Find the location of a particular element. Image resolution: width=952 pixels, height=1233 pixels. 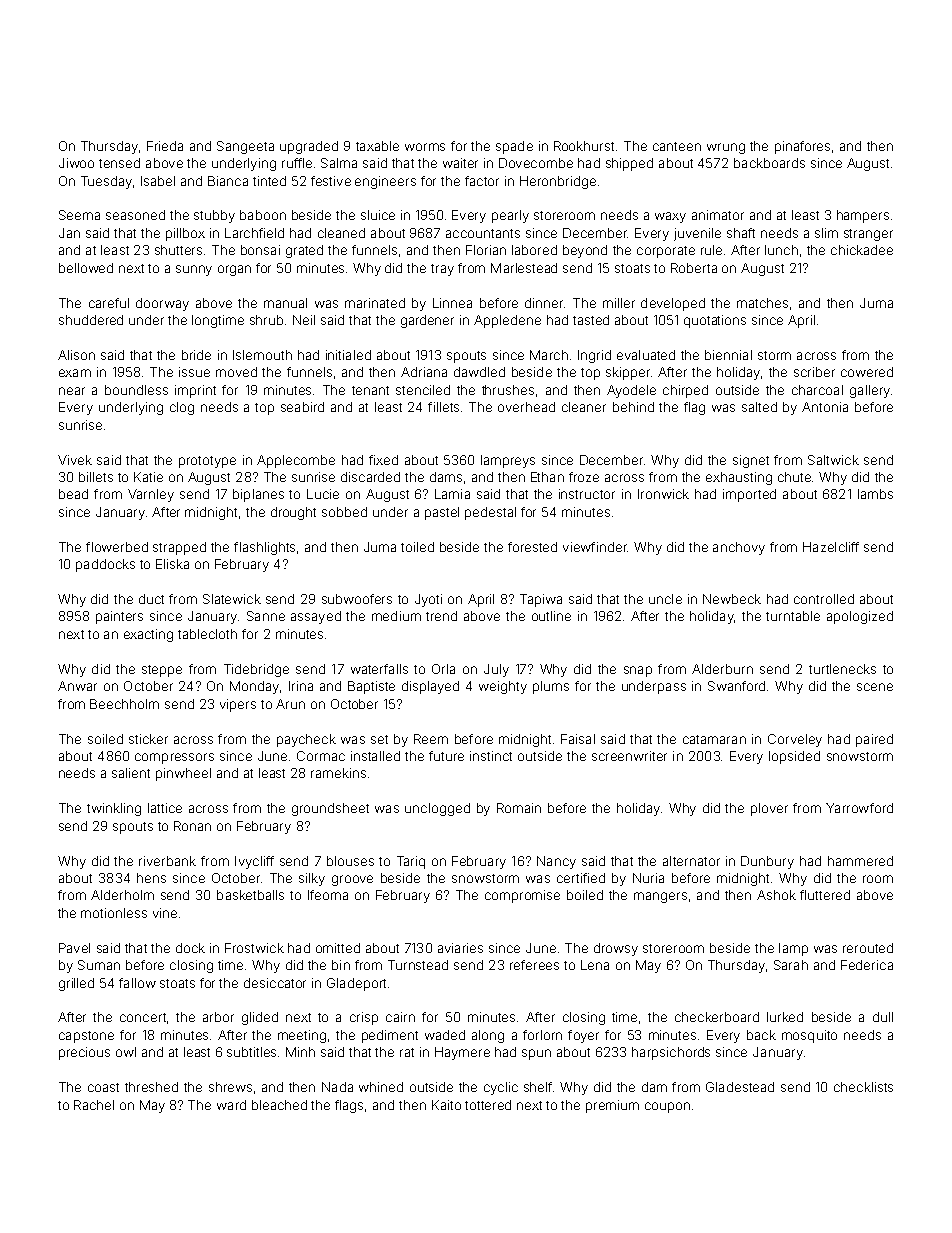

Isabel is located at coordinates (158, 181).
